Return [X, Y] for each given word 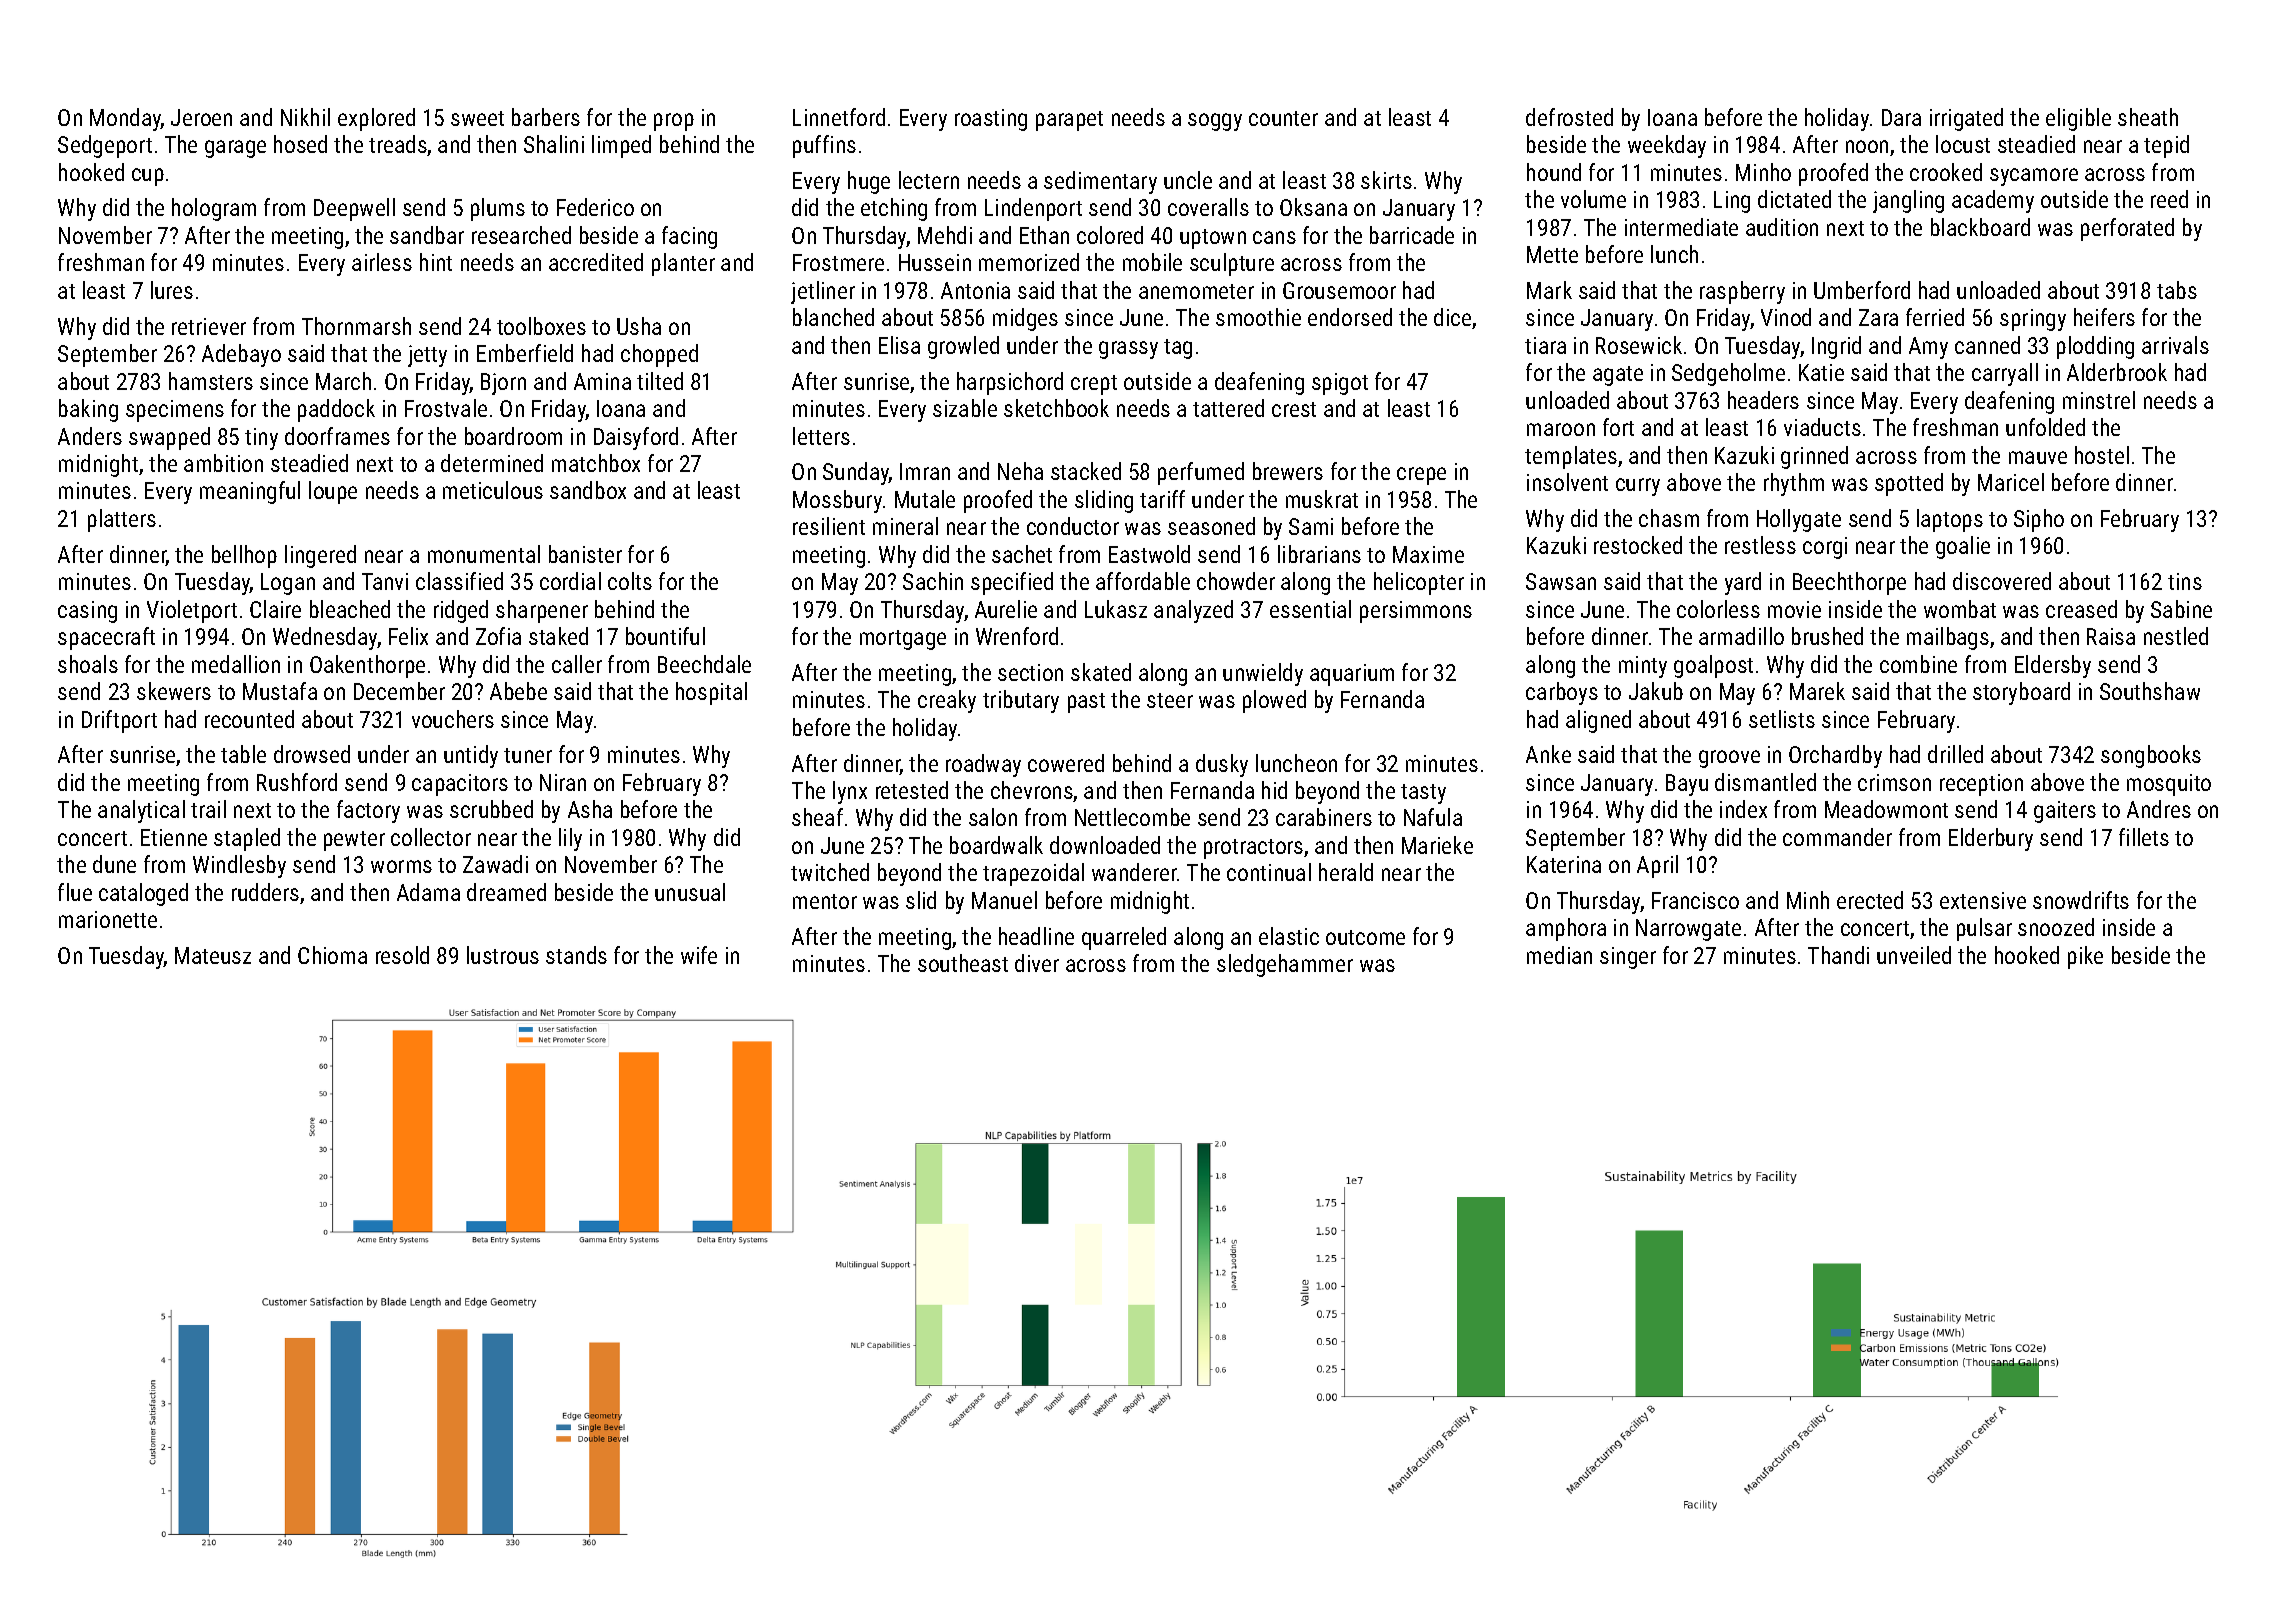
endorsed [1350, 317]
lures [172, 290]
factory [368, 811]
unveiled [1914, 955]
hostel [2102, 455]
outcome [1365, 937]
